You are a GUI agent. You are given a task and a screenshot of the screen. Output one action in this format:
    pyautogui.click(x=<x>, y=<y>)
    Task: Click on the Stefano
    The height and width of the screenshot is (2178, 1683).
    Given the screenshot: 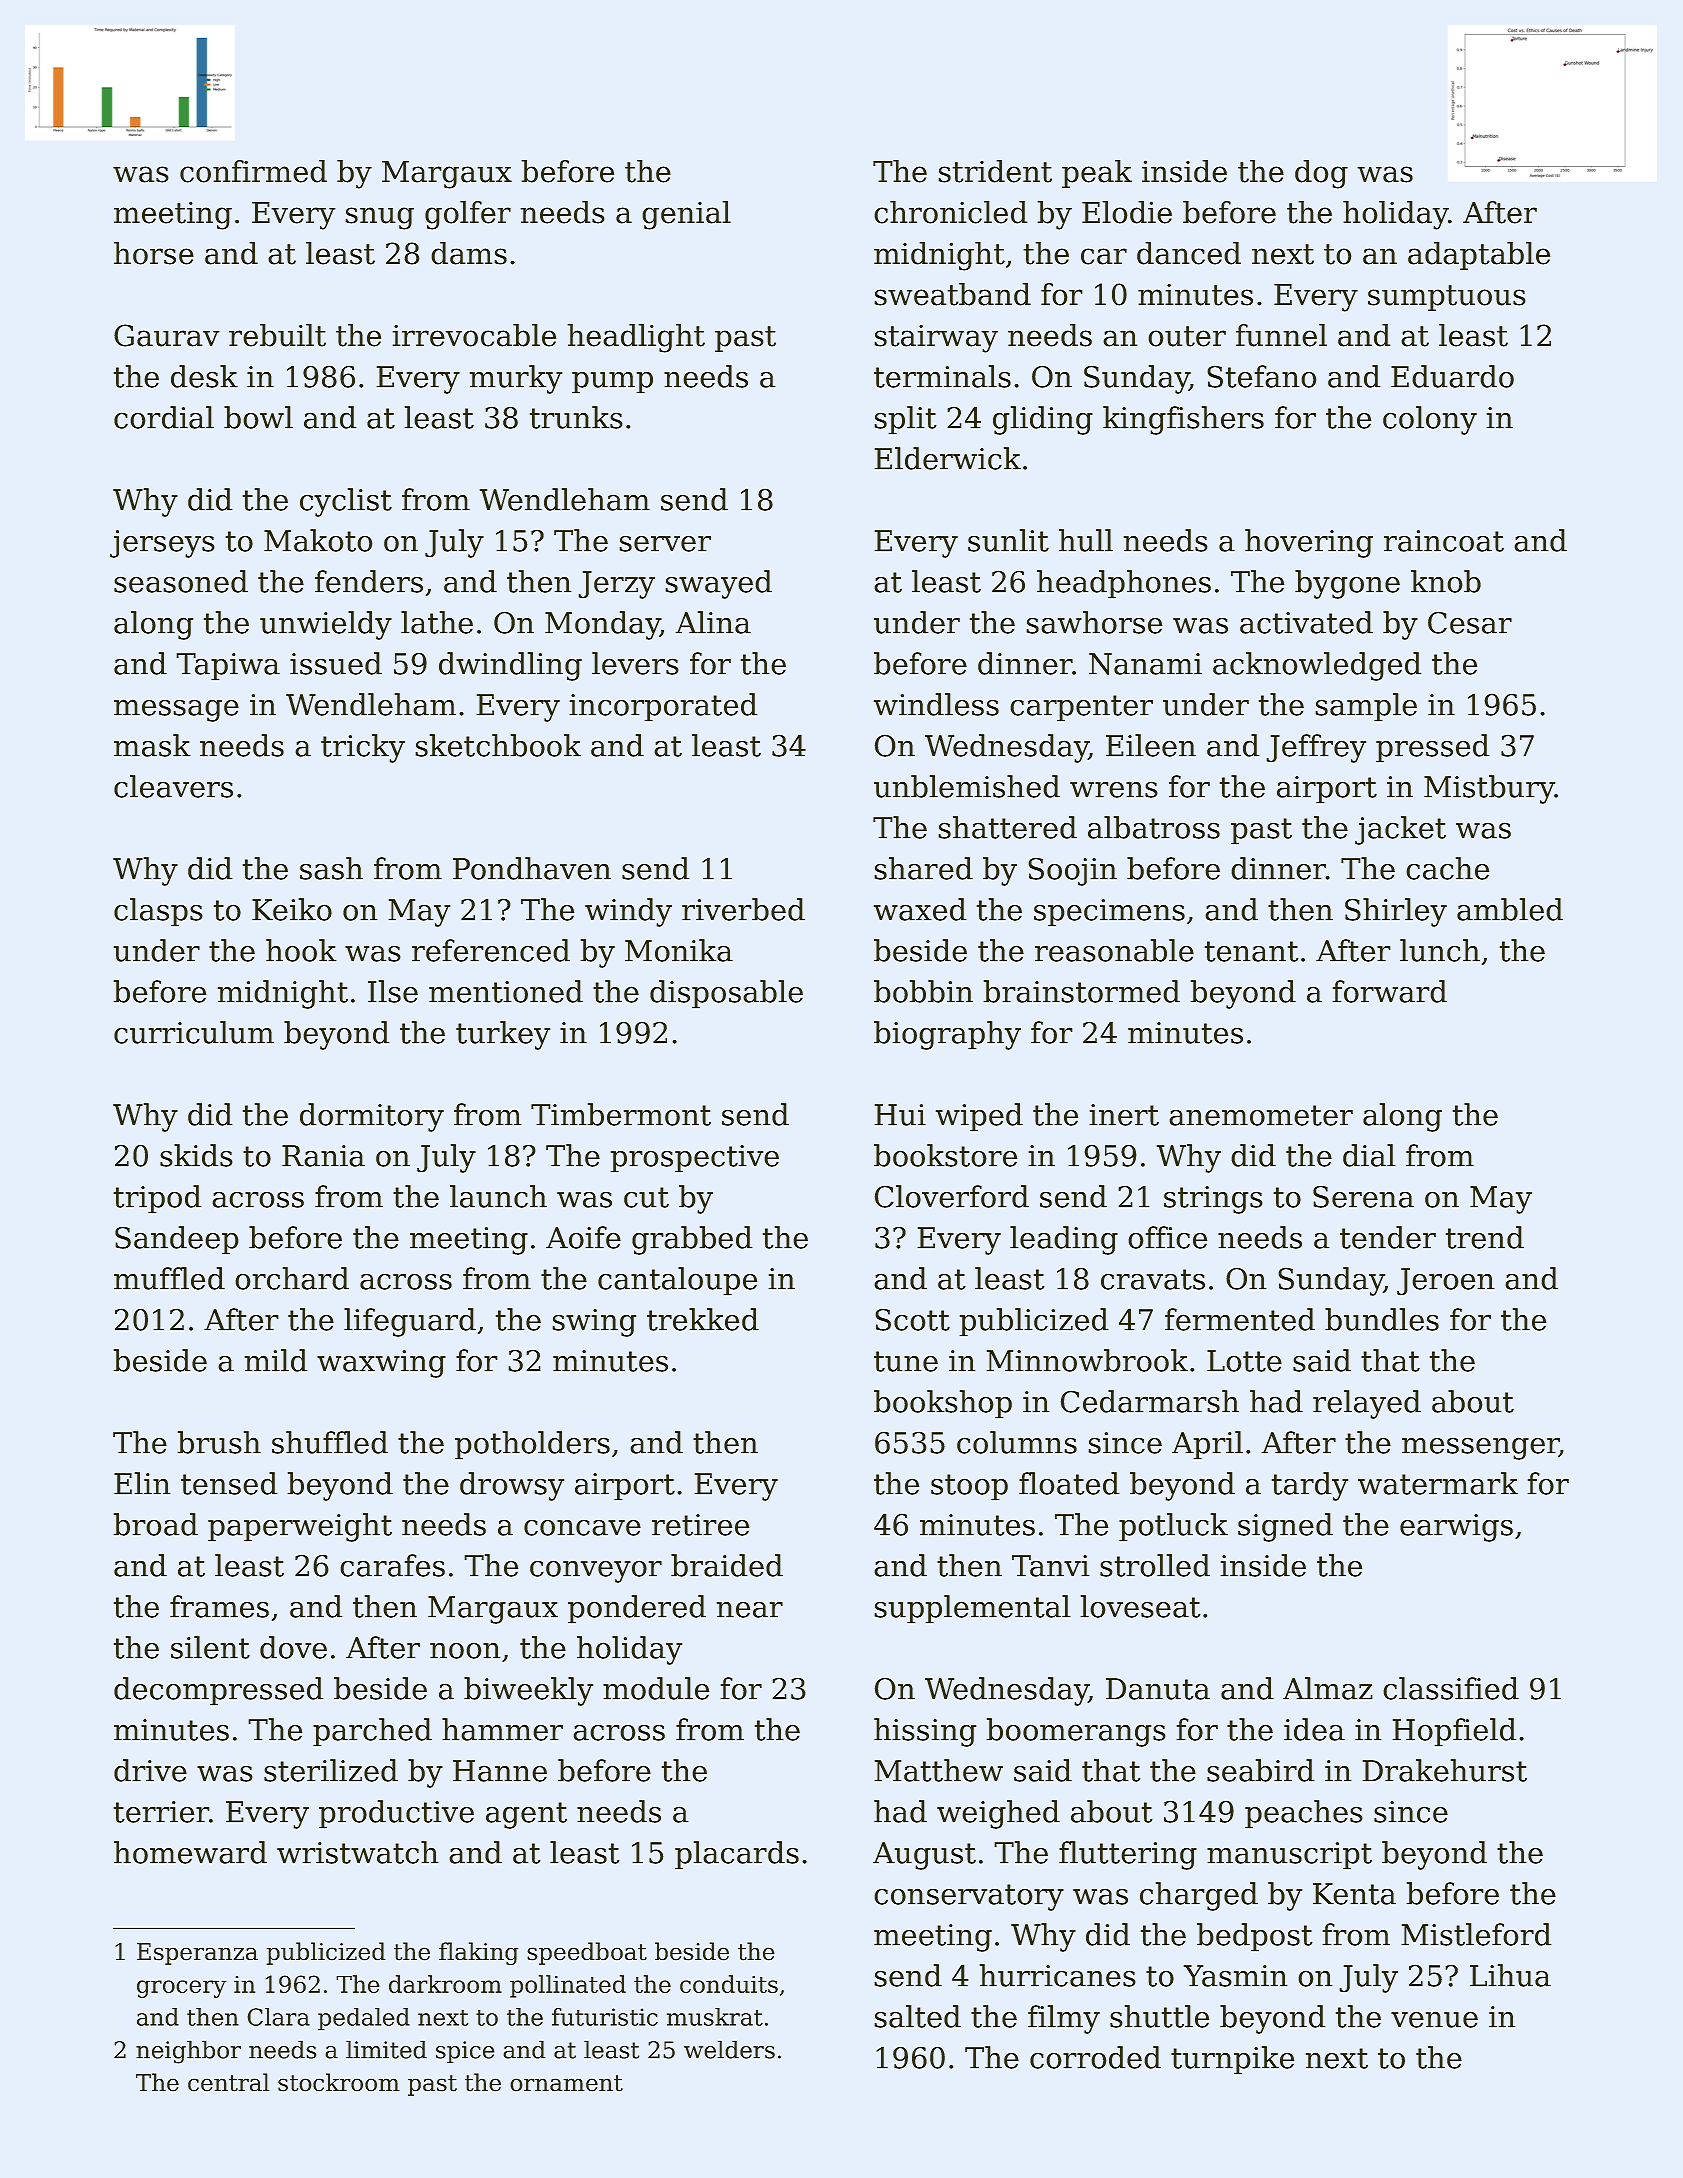 What is the action you would take?
    pyautogui.click(x=1262, y=376)
